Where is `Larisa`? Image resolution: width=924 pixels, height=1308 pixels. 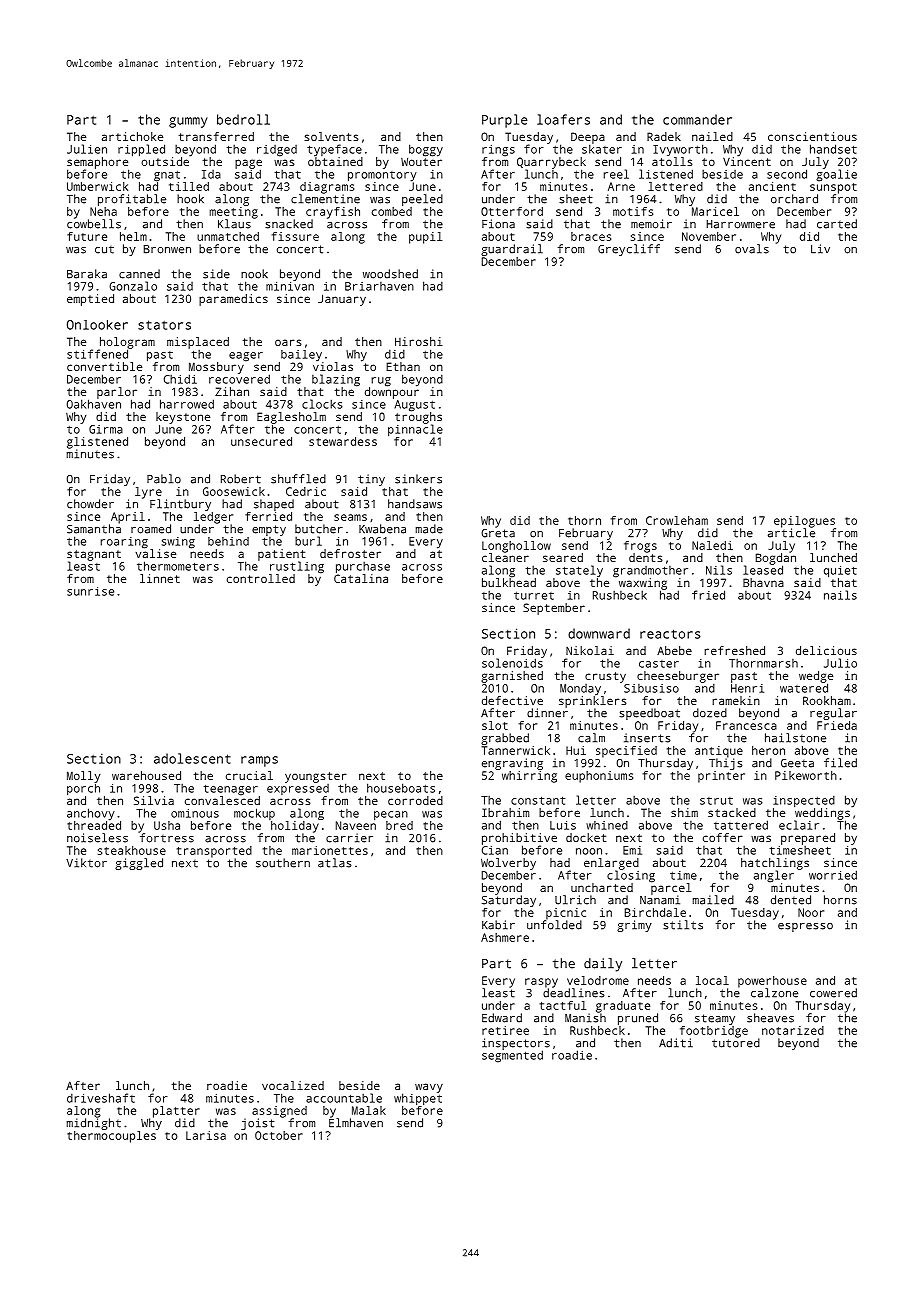 Larisa is located at coordinates (206, 1135).
